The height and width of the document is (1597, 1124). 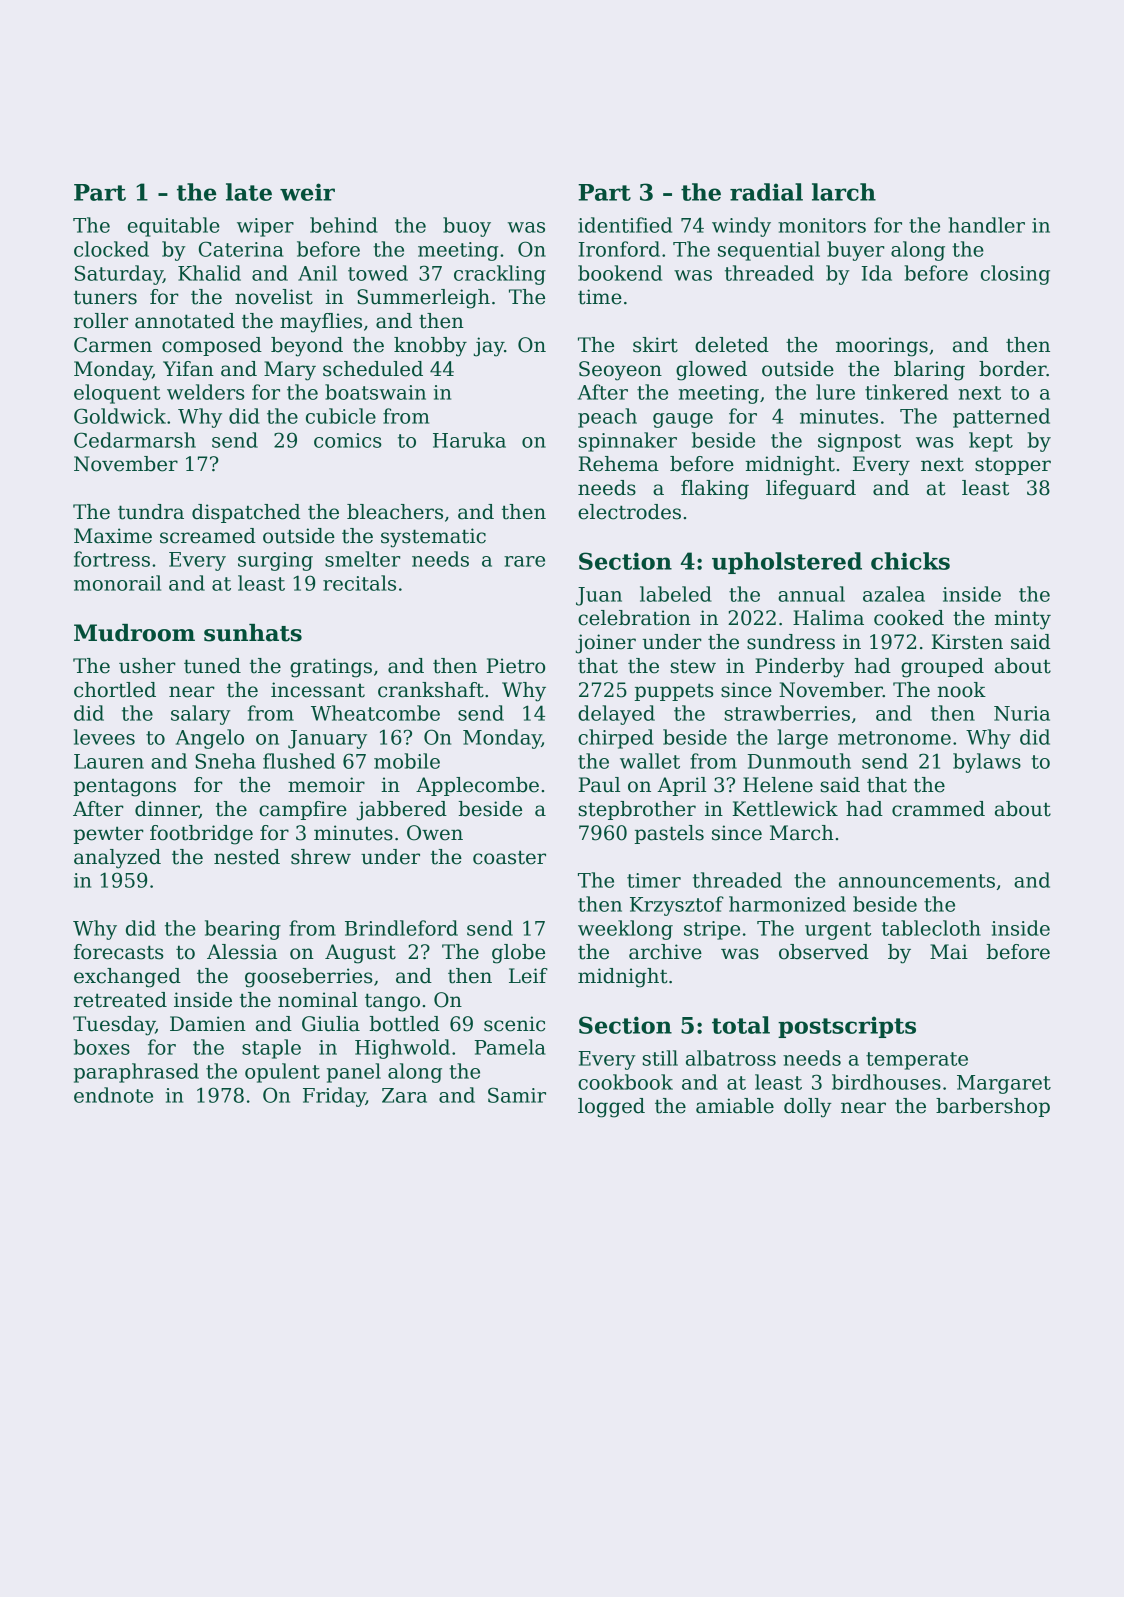 What do you see at coordinates (469, 440) in the document?
I see `Haruka` at bounding box center [469, 440].
